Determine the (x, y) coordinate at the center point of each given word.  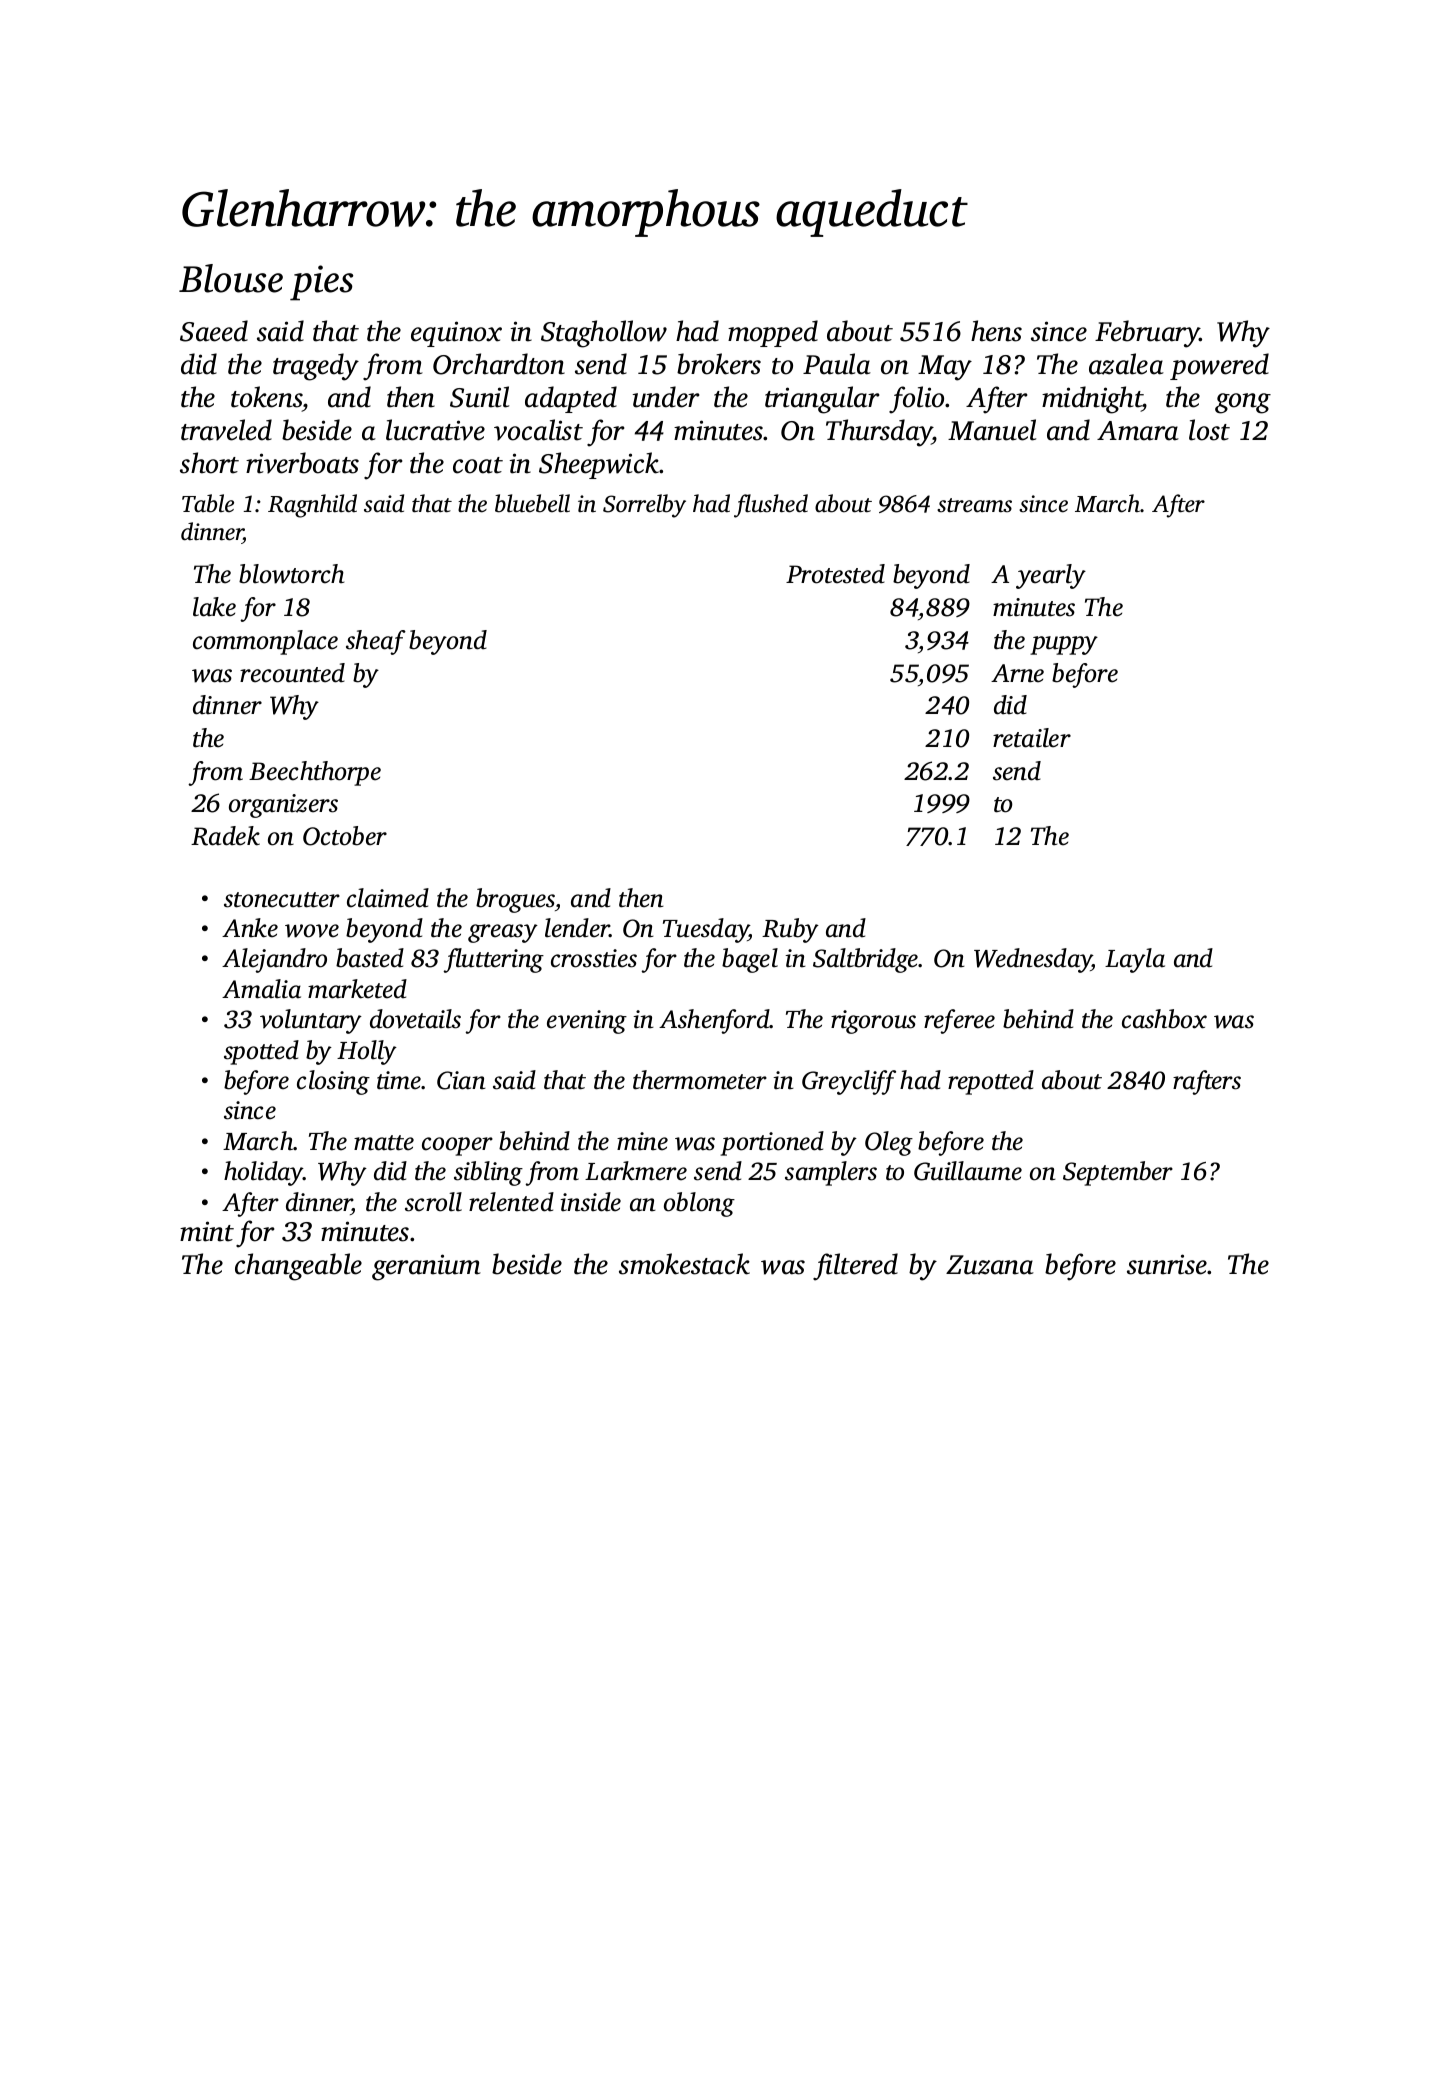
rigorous (873, 1022)
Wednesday (1033, 960)
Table (208, 503)
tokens (267, 397)
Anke (250, 928)
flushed (771, 506)
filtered (855, 1267)
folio (916, 400)
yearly (1051, 576)
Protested (835, 574)
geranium (426, 1267)
